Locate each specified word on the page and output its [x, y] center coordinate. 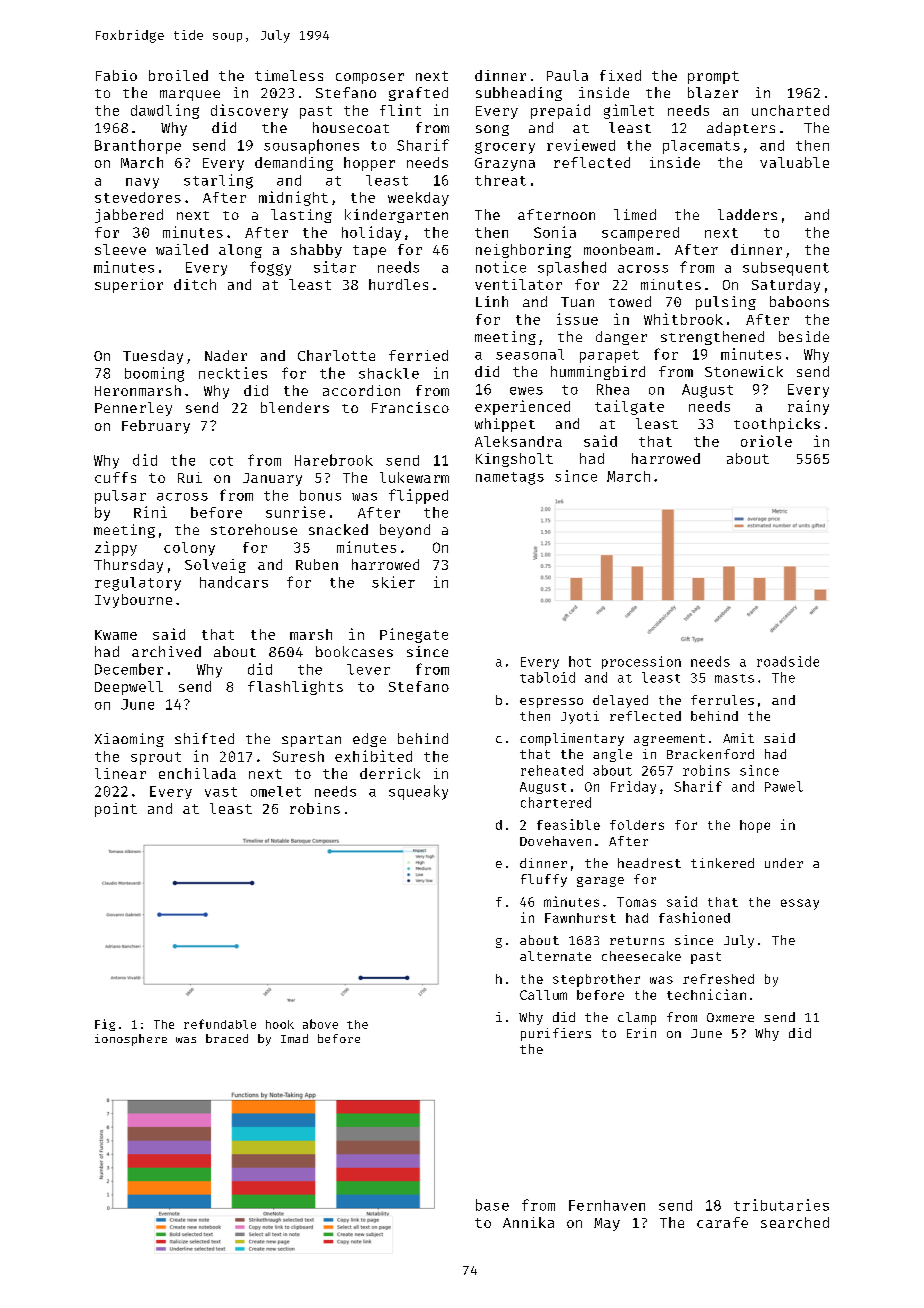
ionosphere [131, 1040]
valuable [794, 162]
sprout [156, 758]
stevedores [138, 197]
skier [393, 582]
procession [641, 662]
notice [501, 267]
